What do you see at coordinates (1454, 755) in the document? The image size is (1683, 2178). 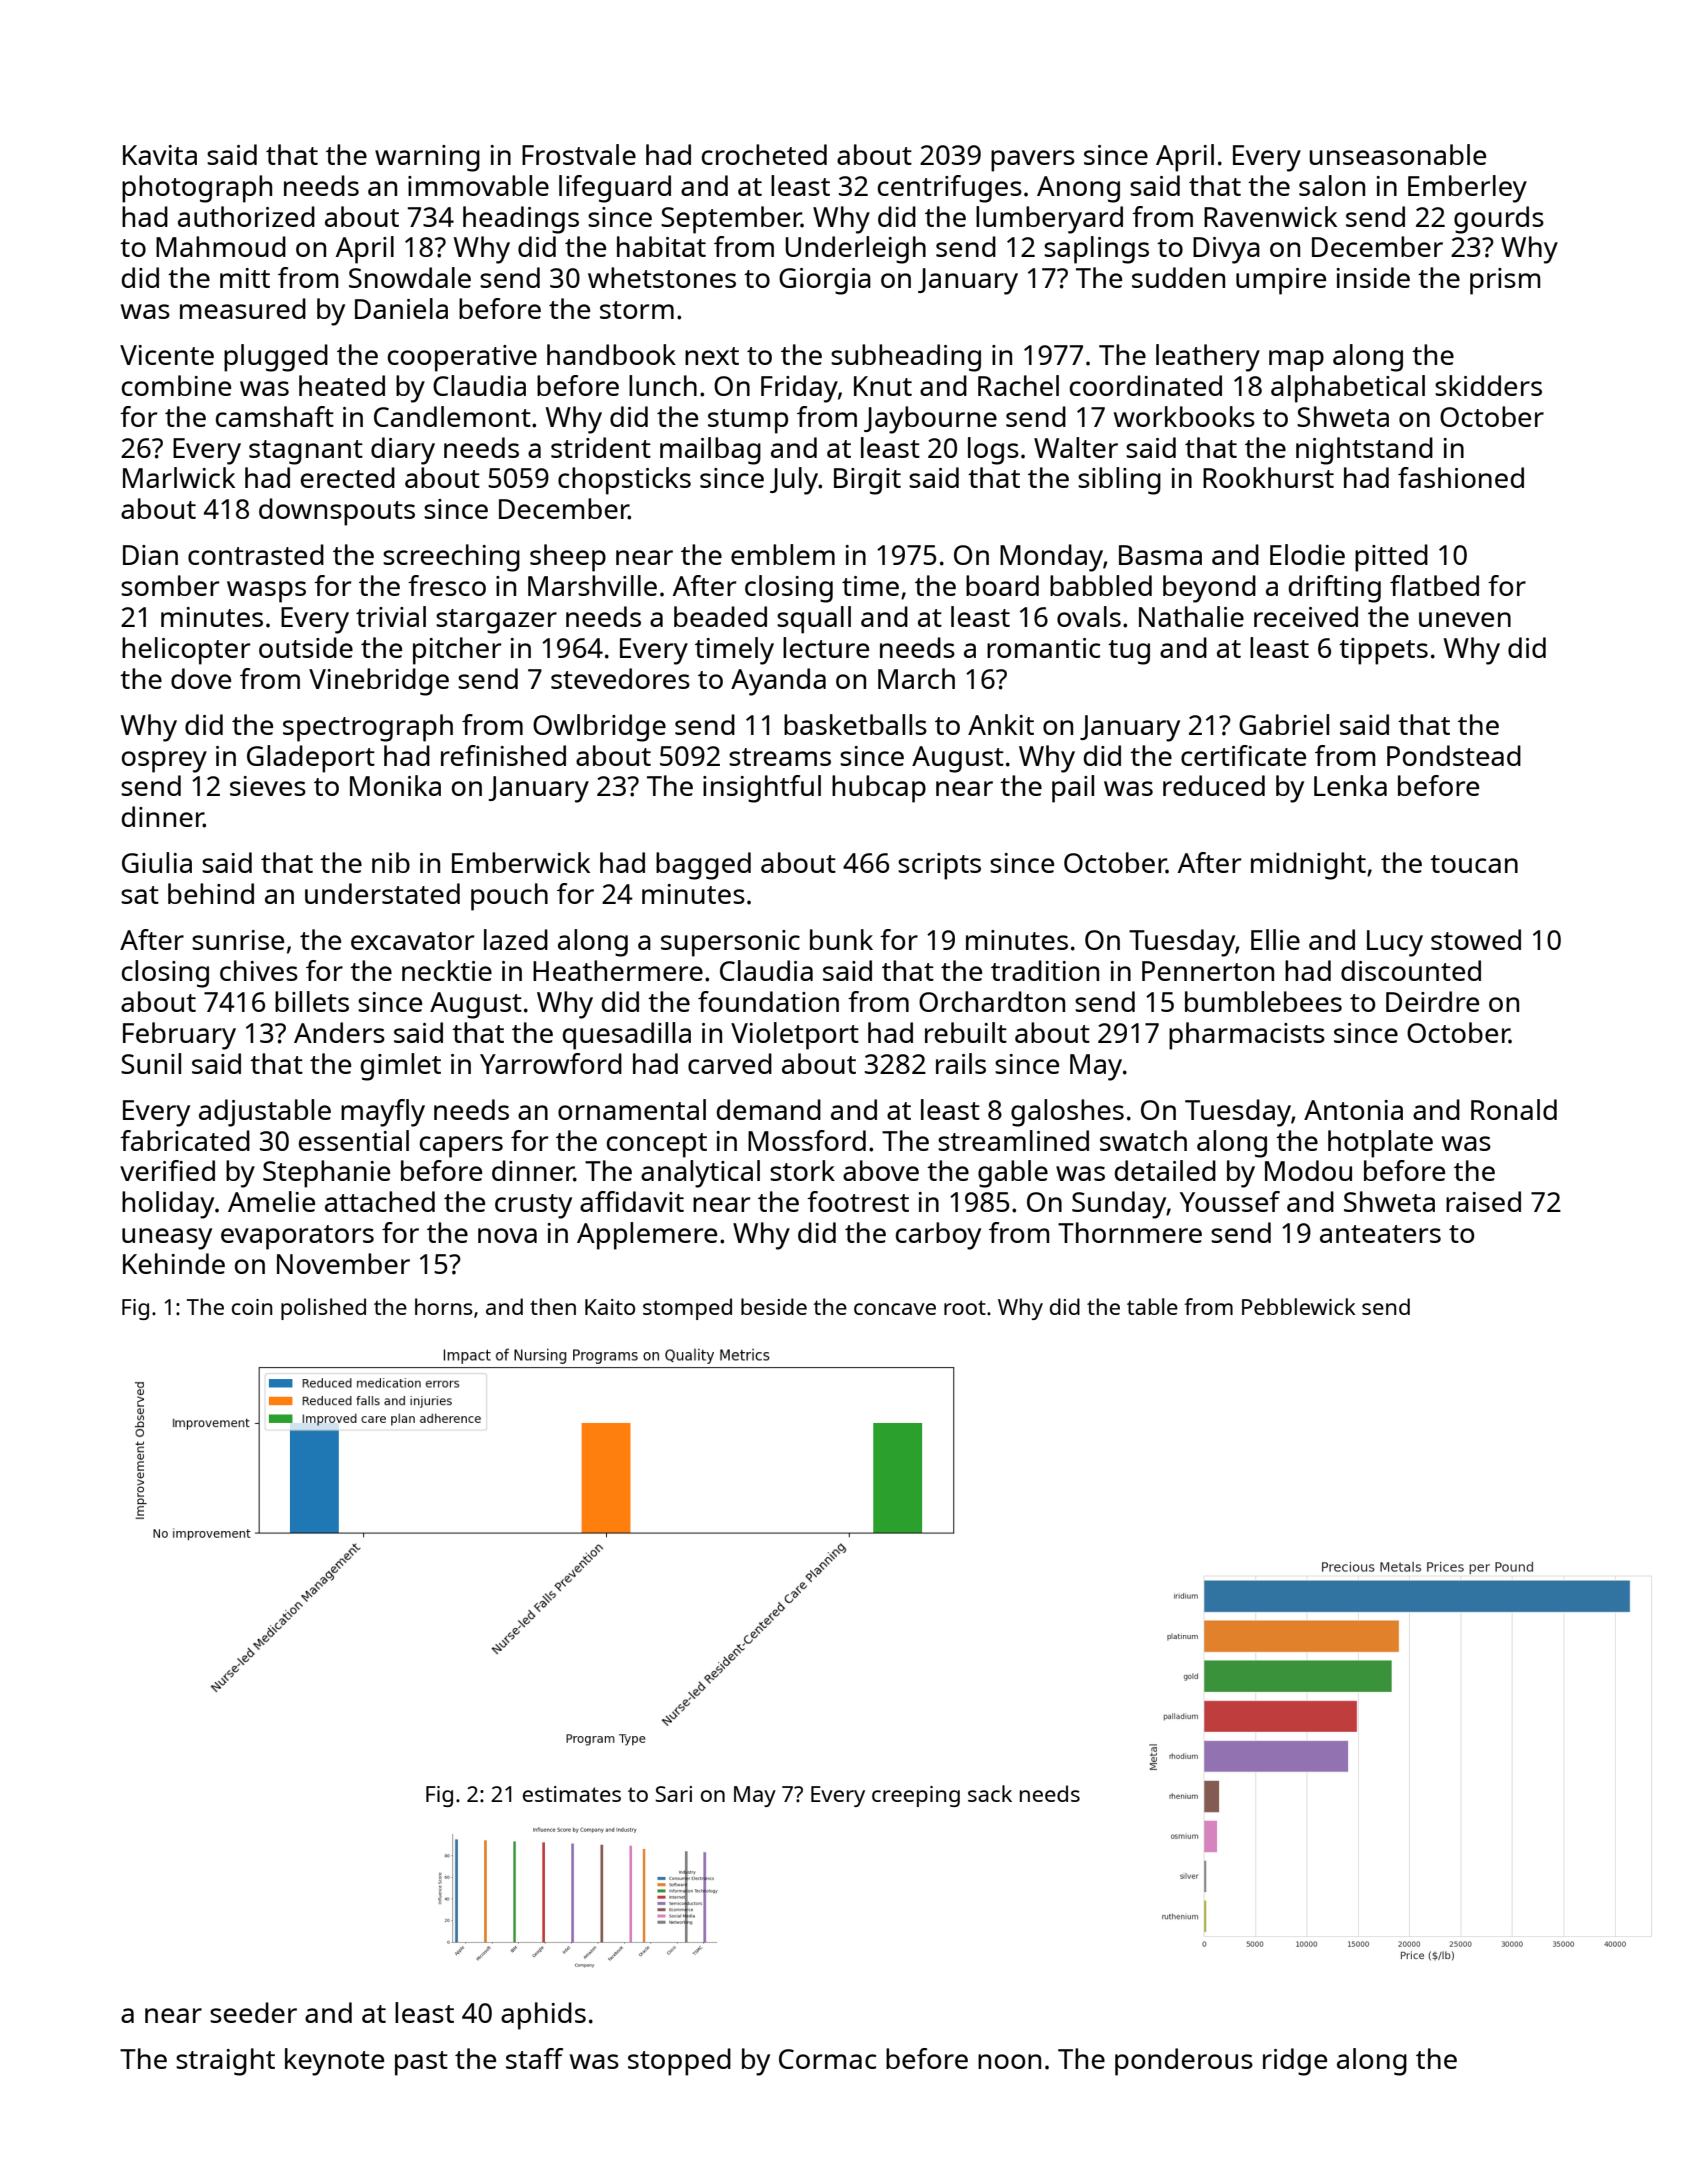 I see `Pondstead` at bounding box center [1454, 755].
